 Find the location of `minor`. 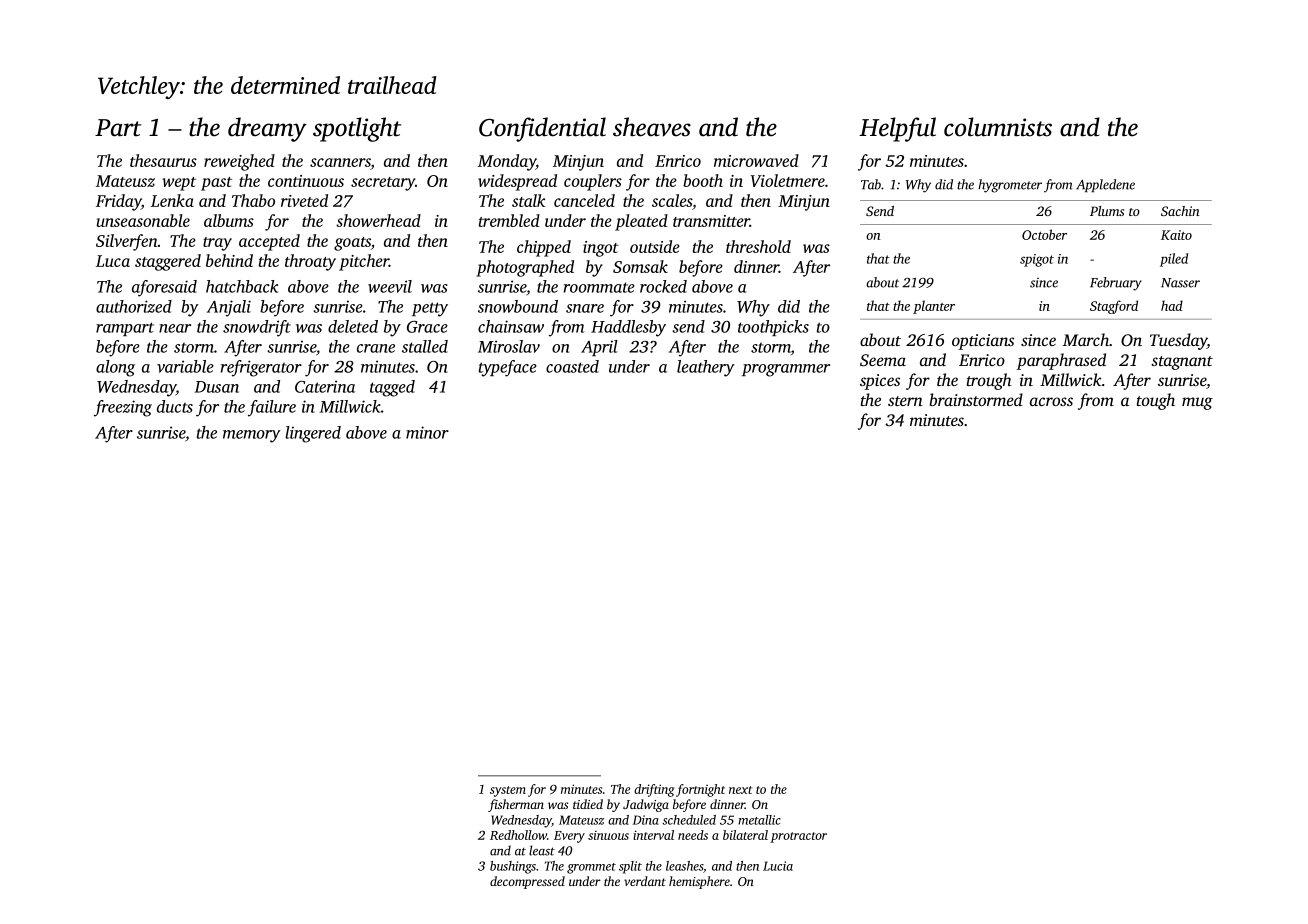

minor is located at coordinates (427, 432).
